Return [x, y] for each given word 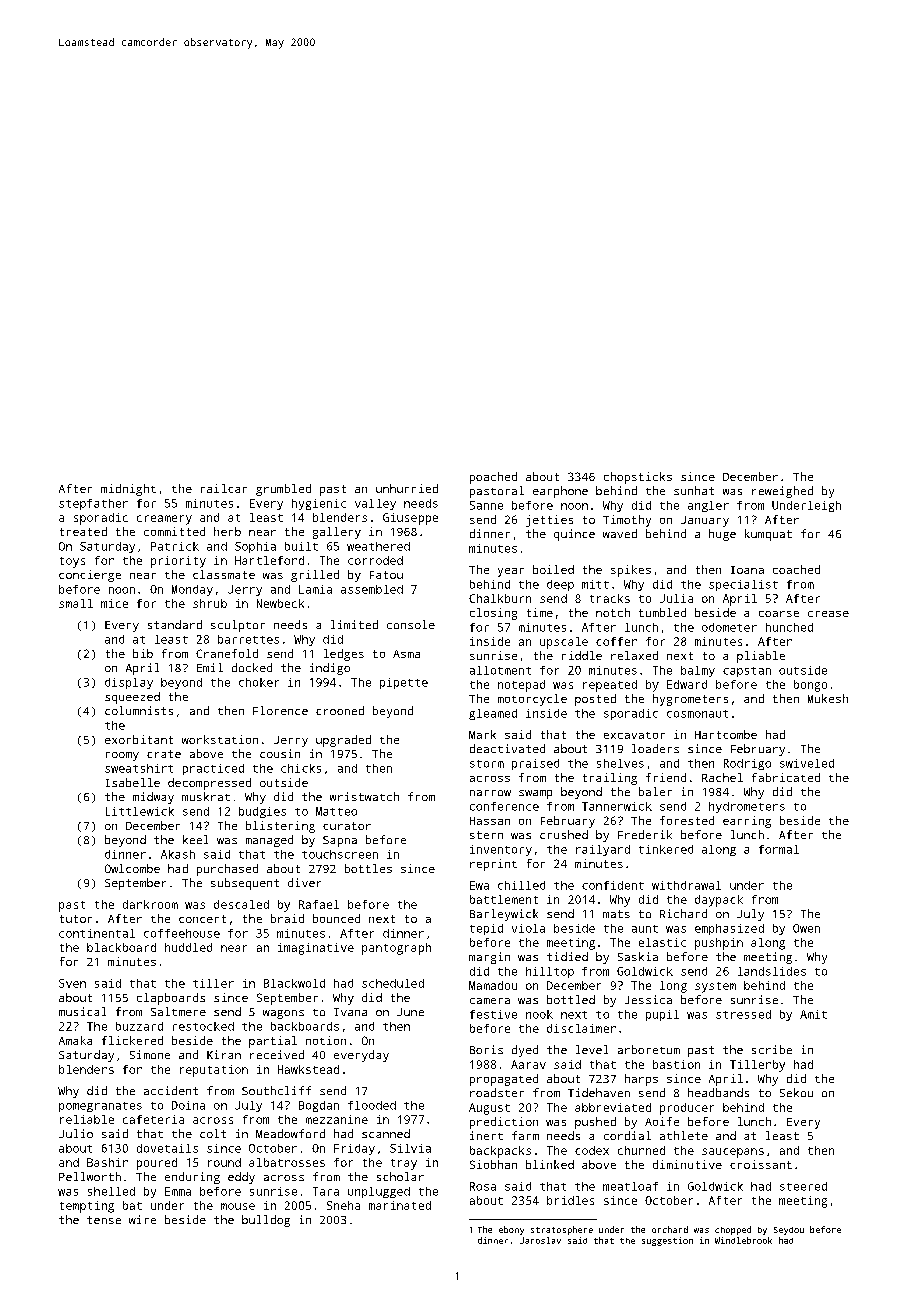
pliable [761, 657]
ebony [511, 1230]
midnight [128, 490]
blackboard [121, 947]
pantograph [396, 949]
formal [779, 849]
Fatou [386, 575]
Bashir [107, 1162]
